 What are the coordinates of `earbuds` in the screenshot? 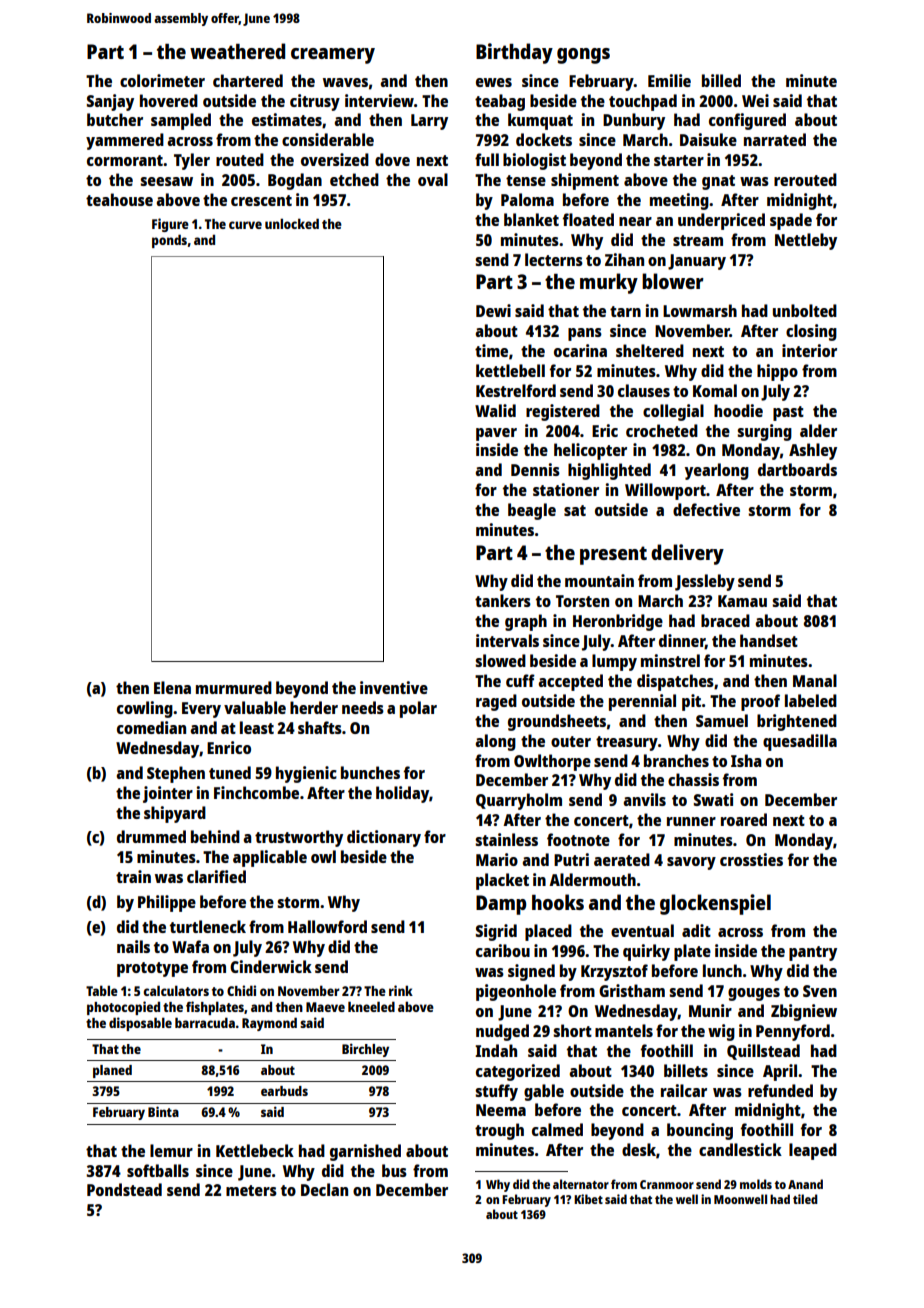 It's located at (284, 1091).
